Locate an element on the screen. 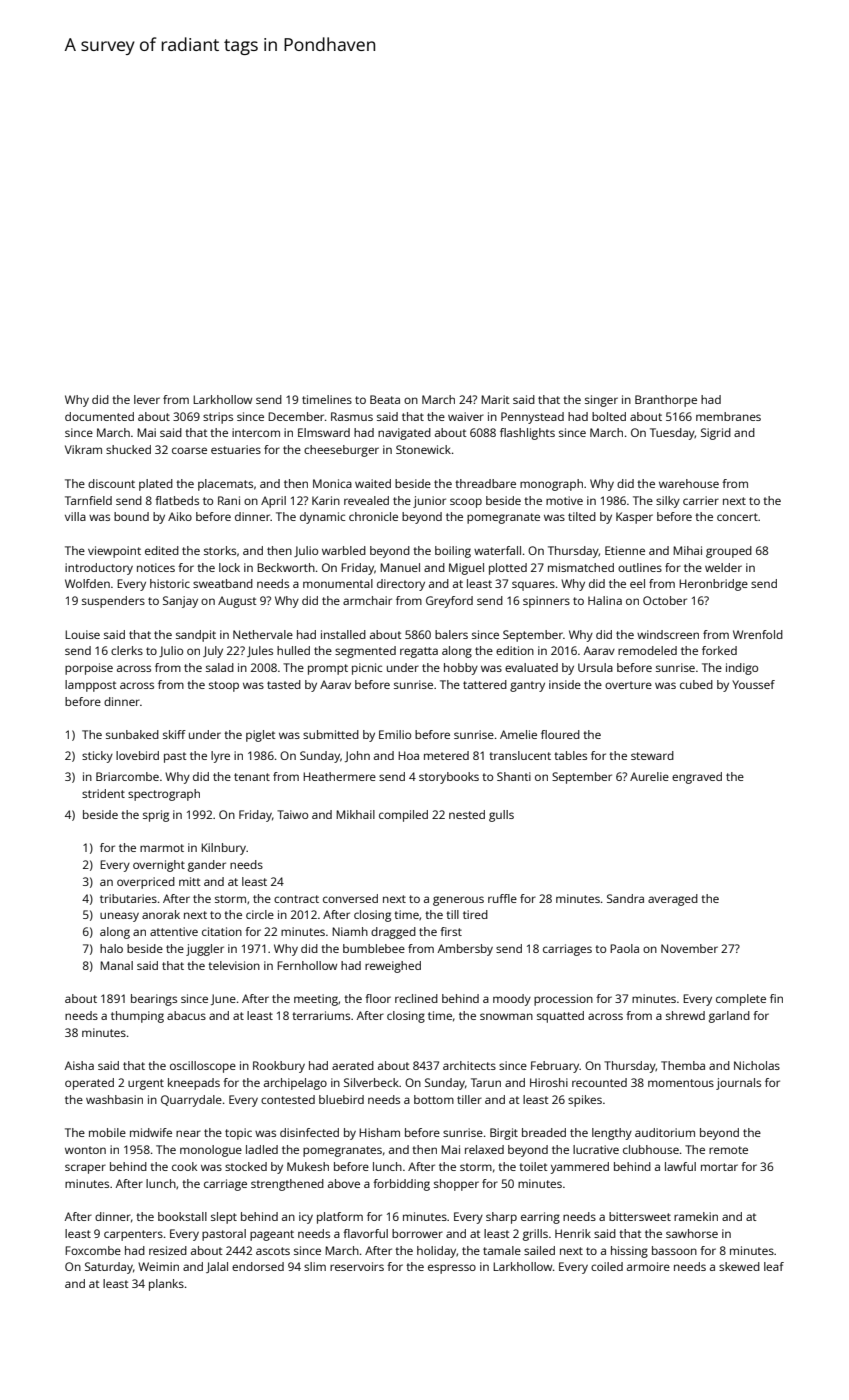 This screenshot has width=849, height=1400. halo is located at coordinates (111, 948).
